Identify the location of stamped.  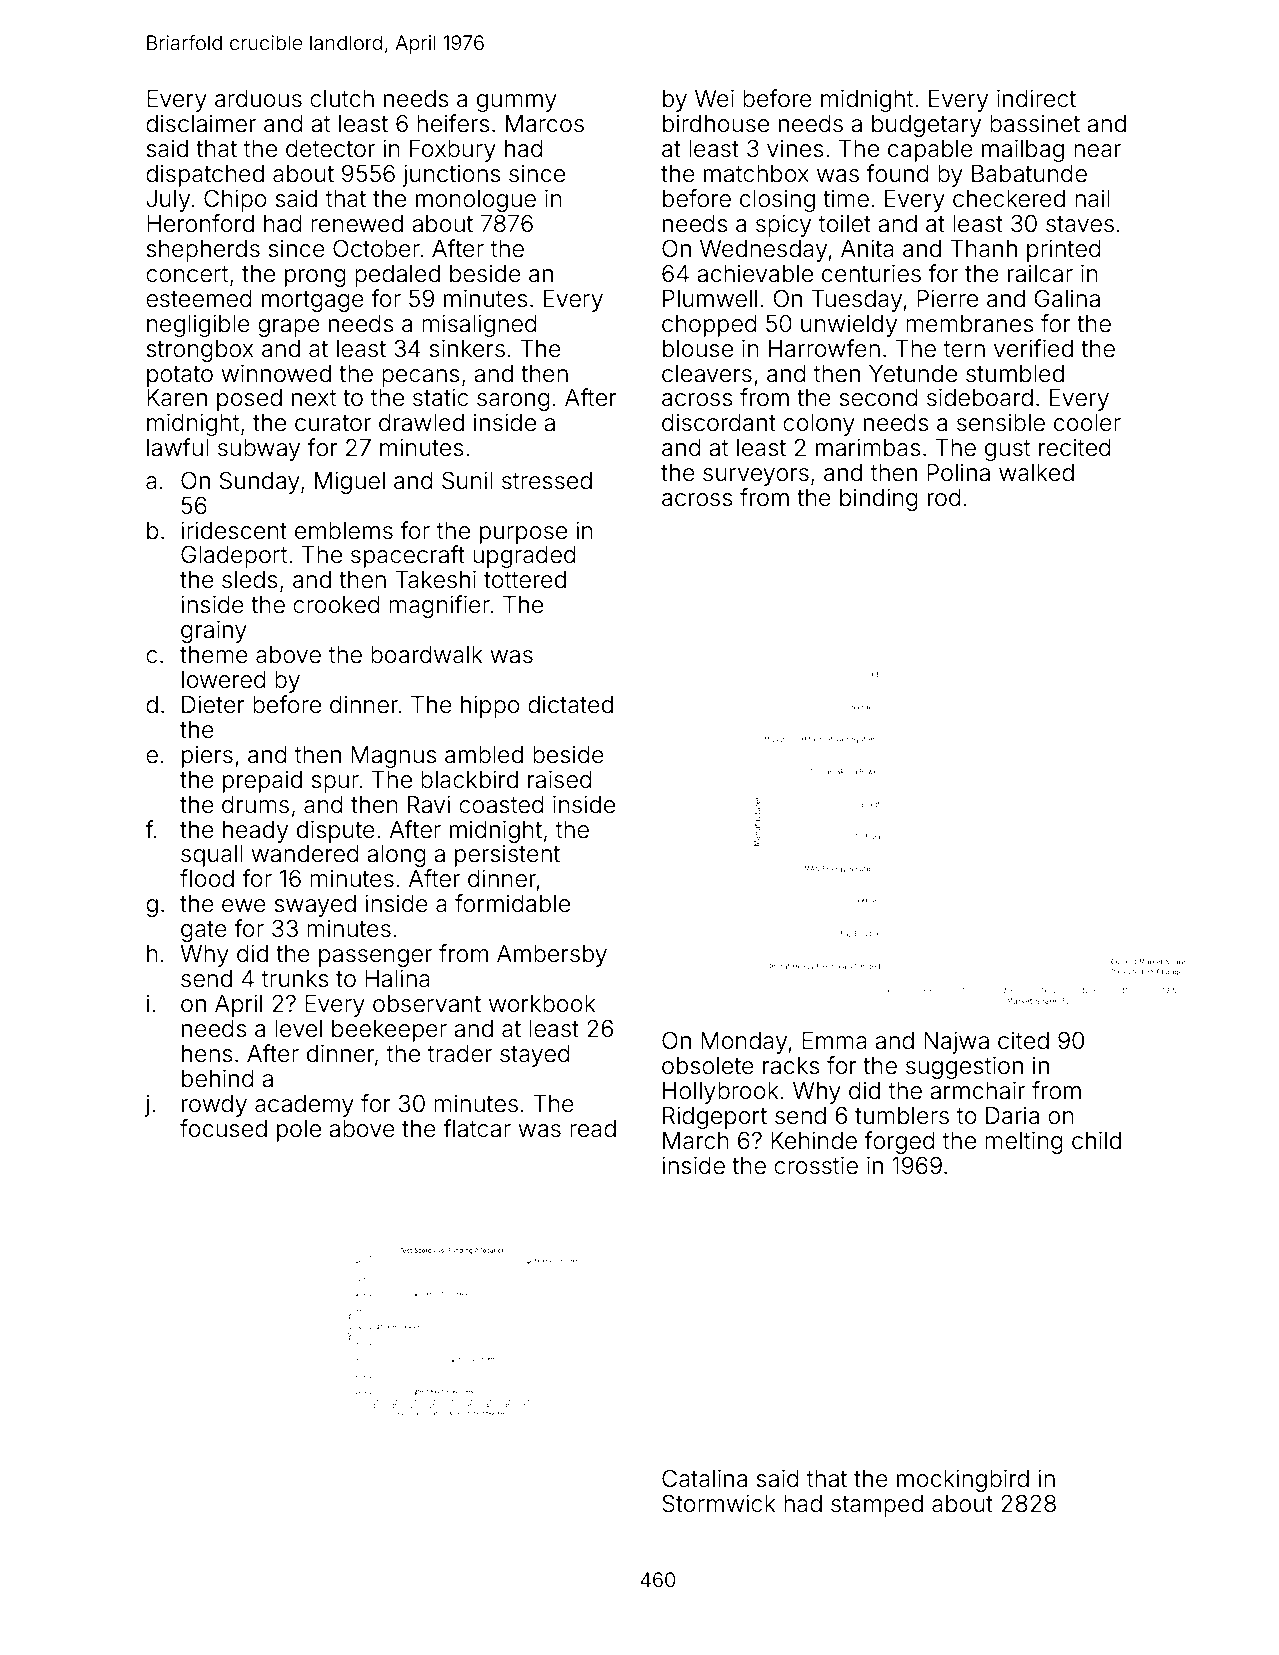
(877, 1506).
